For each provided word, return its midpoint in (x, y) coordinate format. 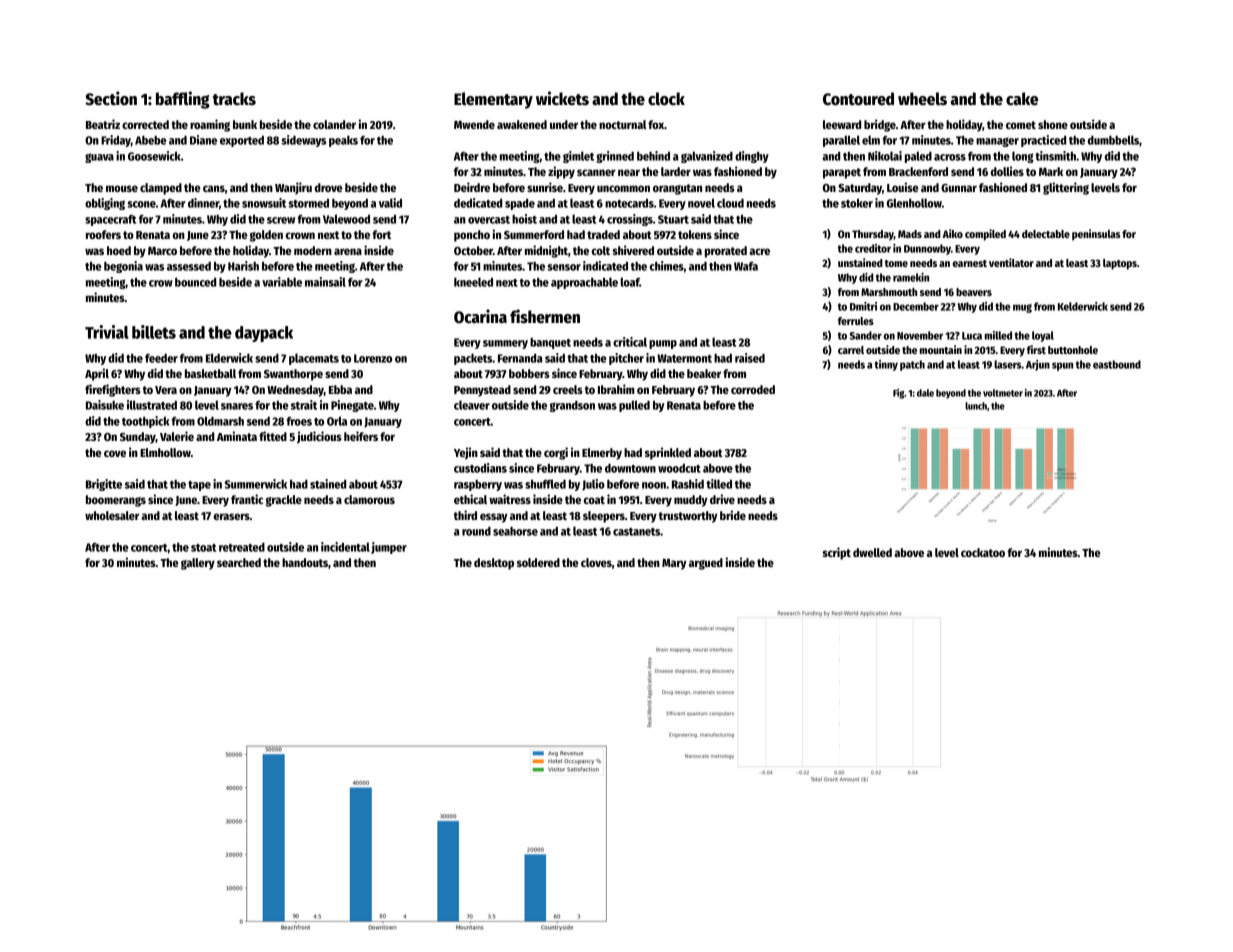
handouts (305, 562)
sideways (303, 141)
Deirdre (472, 187)
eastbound (1117, 364)
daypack (264, 334)
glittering (1066, 188)
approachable (584, 283)
